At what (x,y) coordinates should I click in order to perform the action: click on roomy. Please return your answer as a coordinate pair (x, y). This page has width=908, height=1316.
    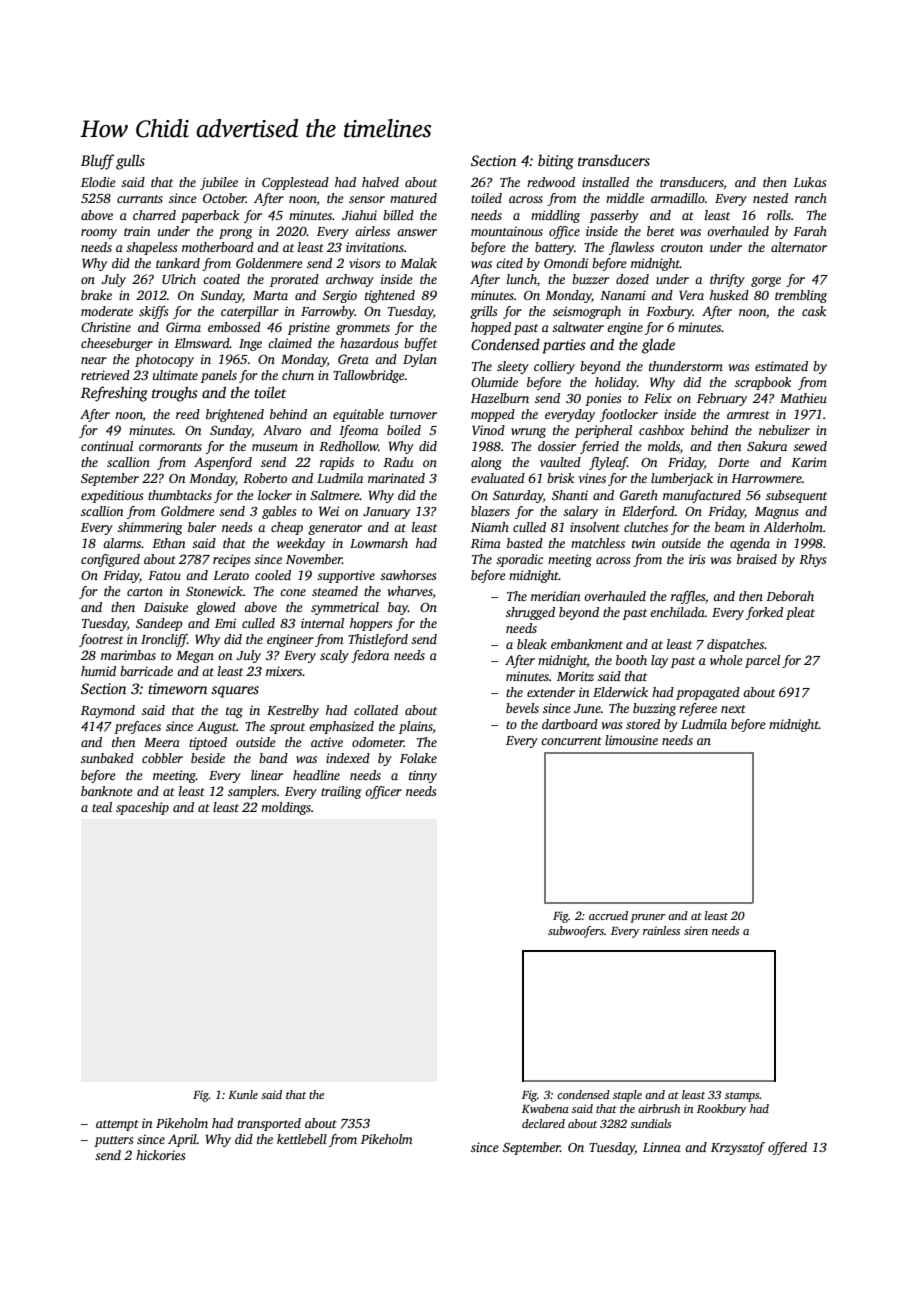
    Looking at the image, I should click on (99, 234).
